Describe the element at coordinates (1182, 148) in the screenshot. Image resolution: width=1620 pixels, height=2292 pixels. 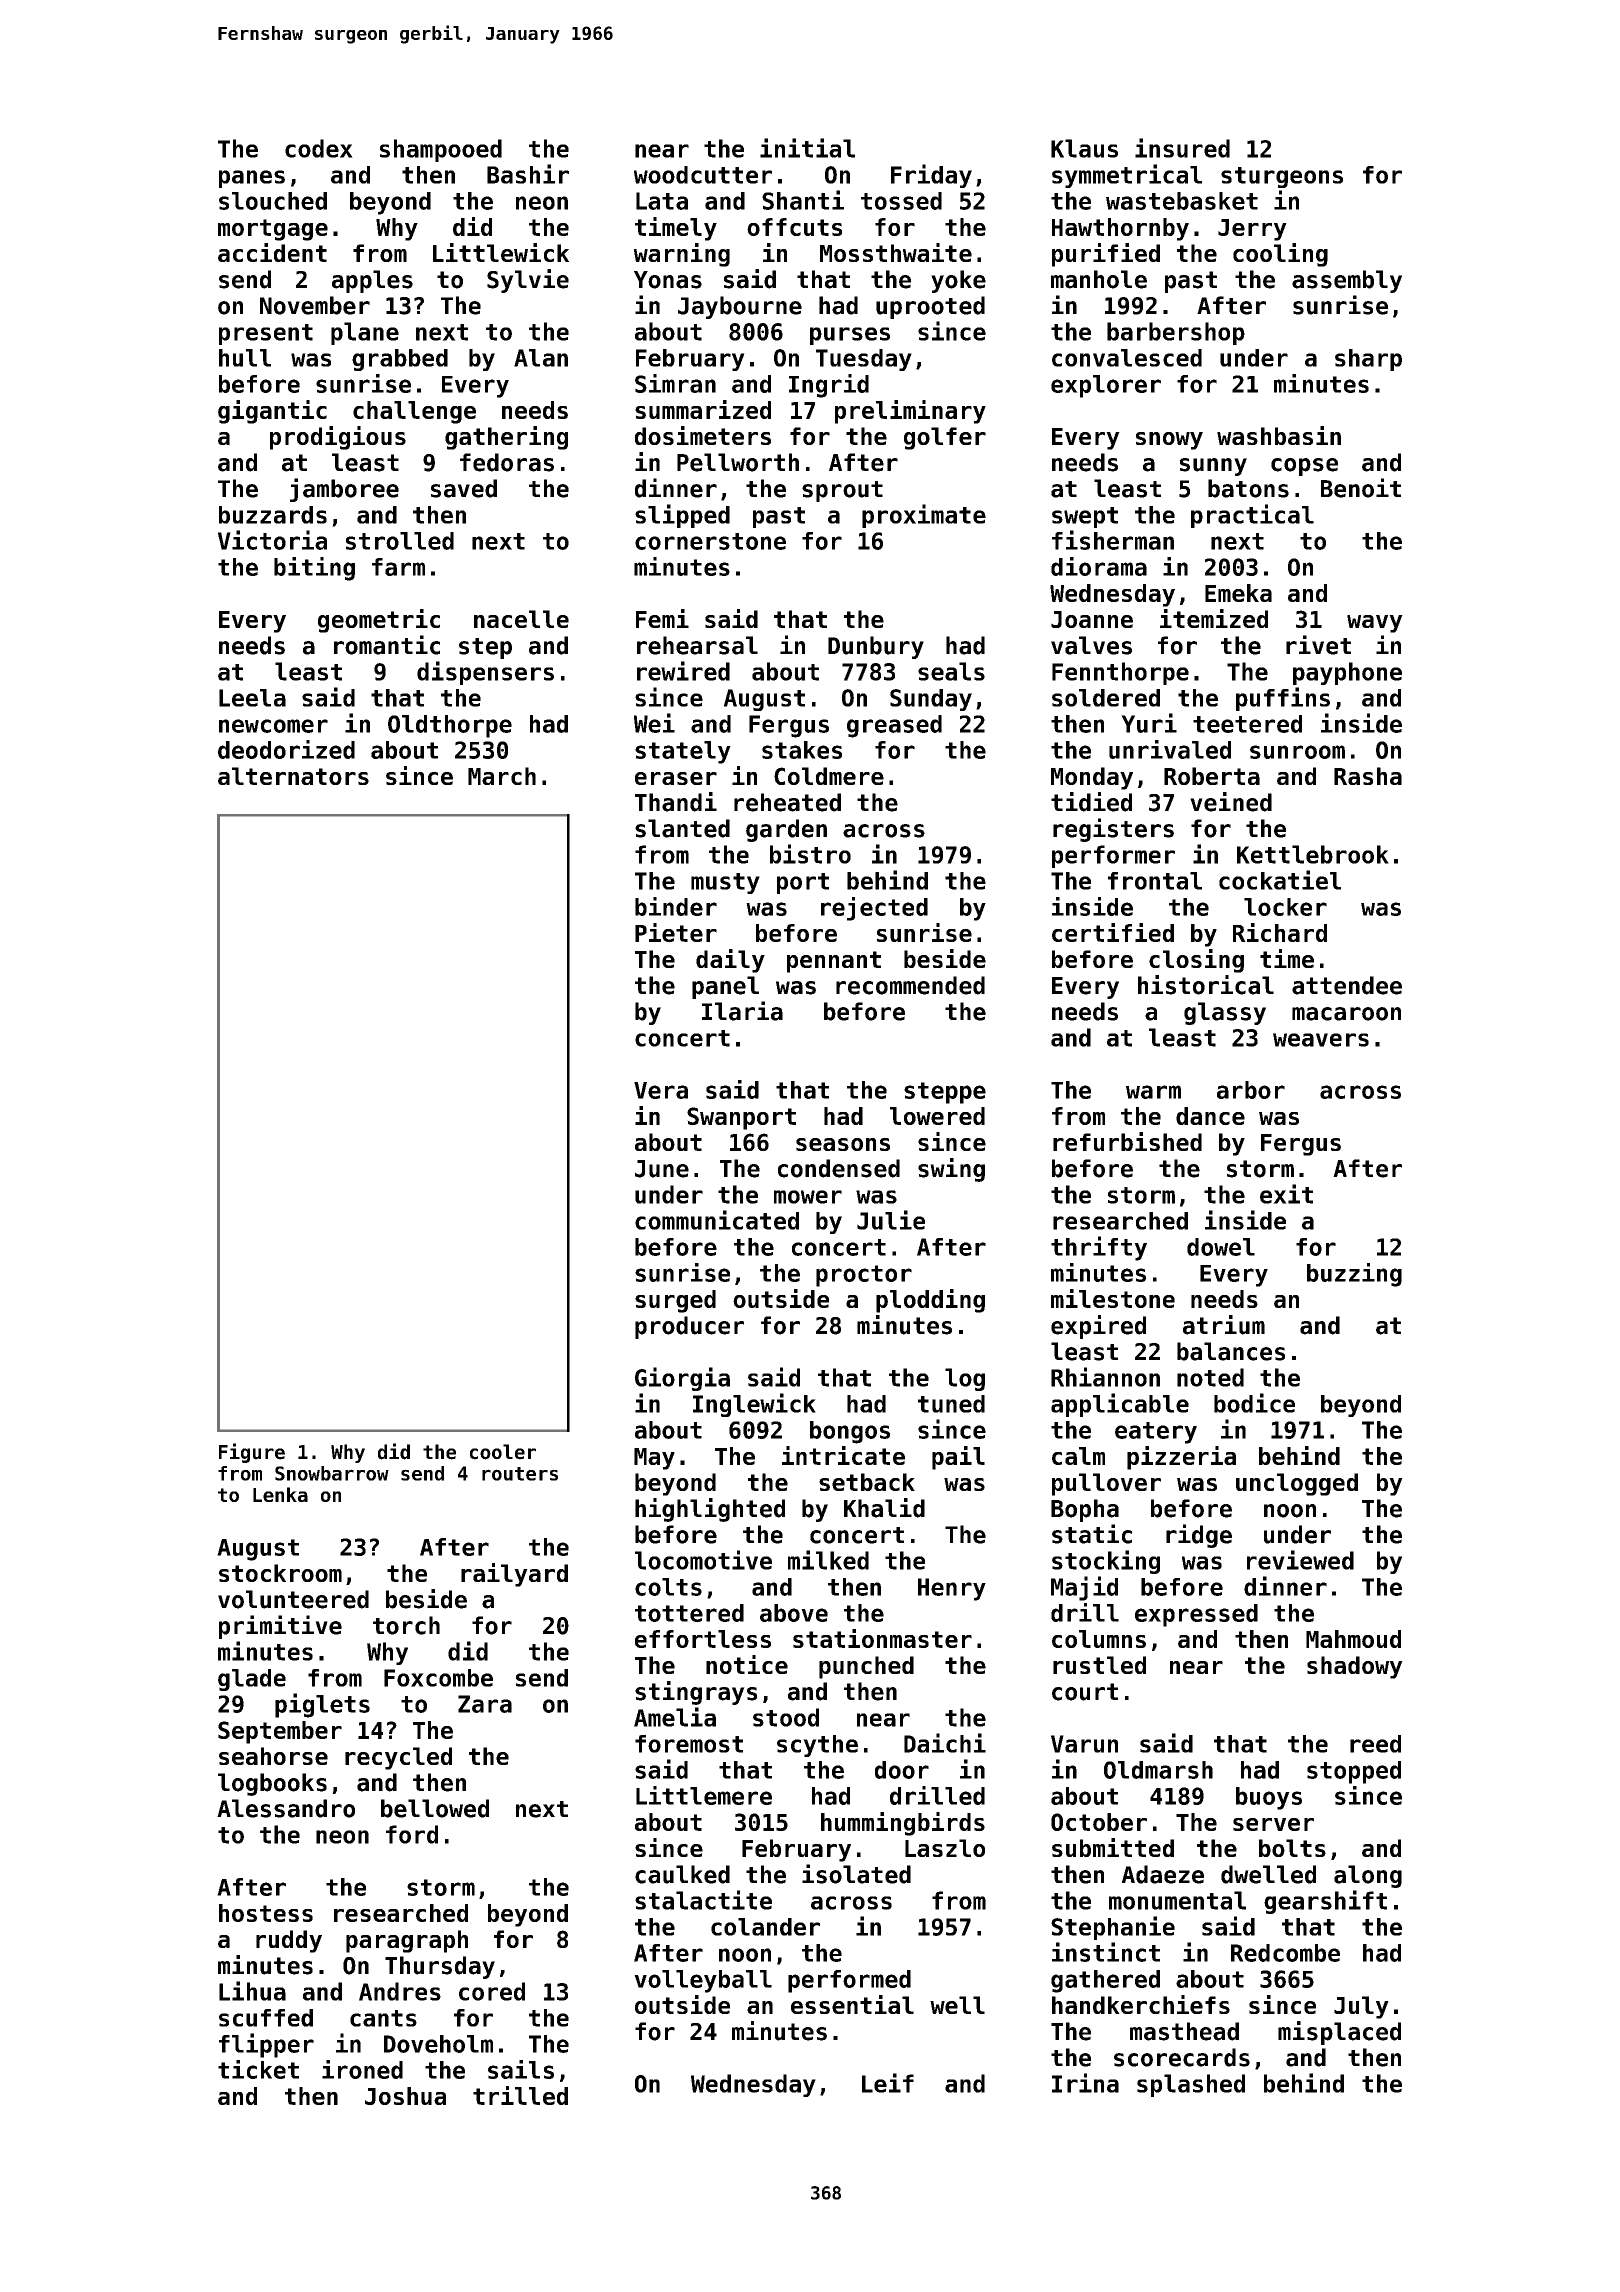
I see `insured` at that location.
